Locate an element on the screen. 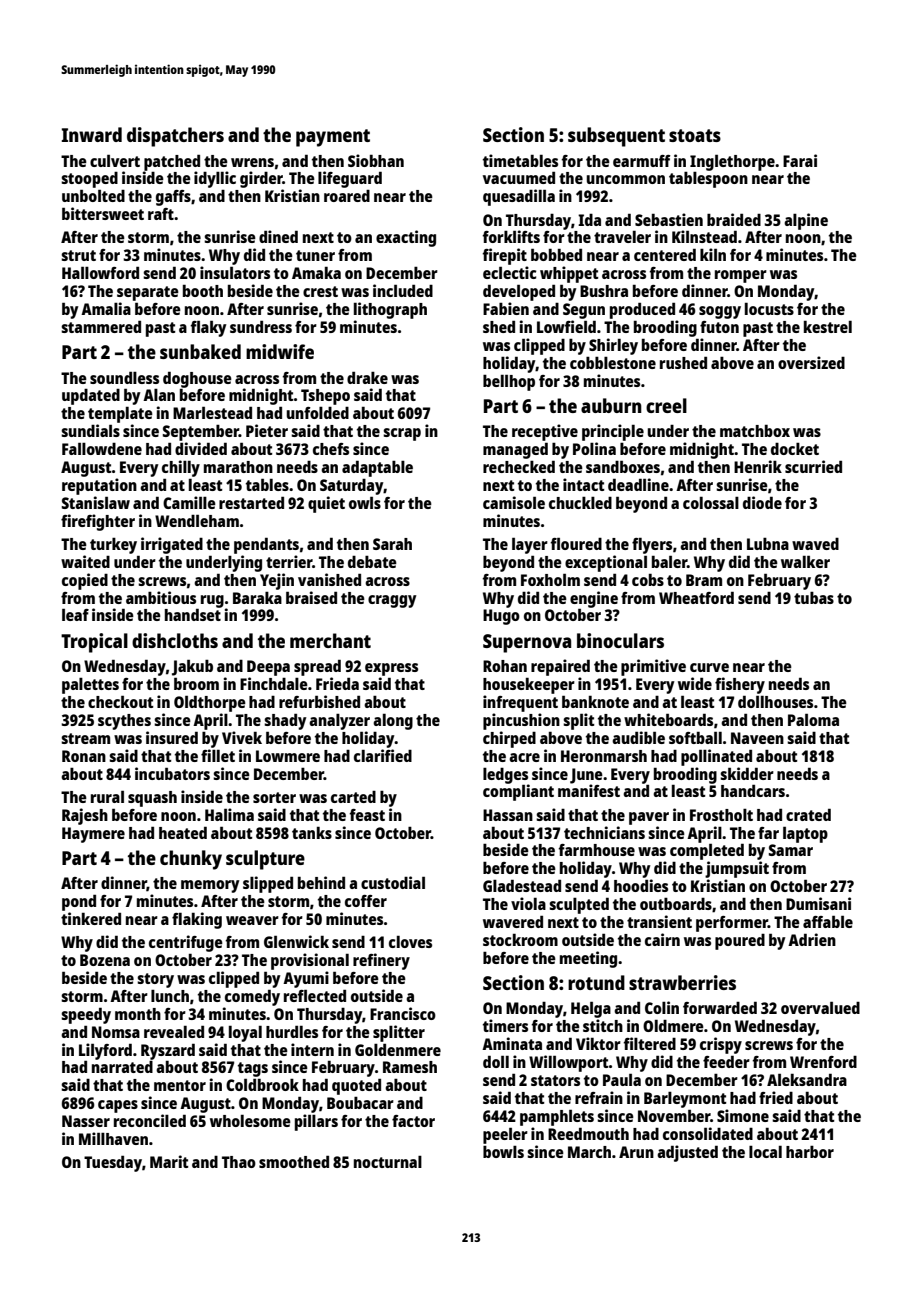 This screenshot has width=924, height=1311. primitive is located at coordinates (653, 667).
